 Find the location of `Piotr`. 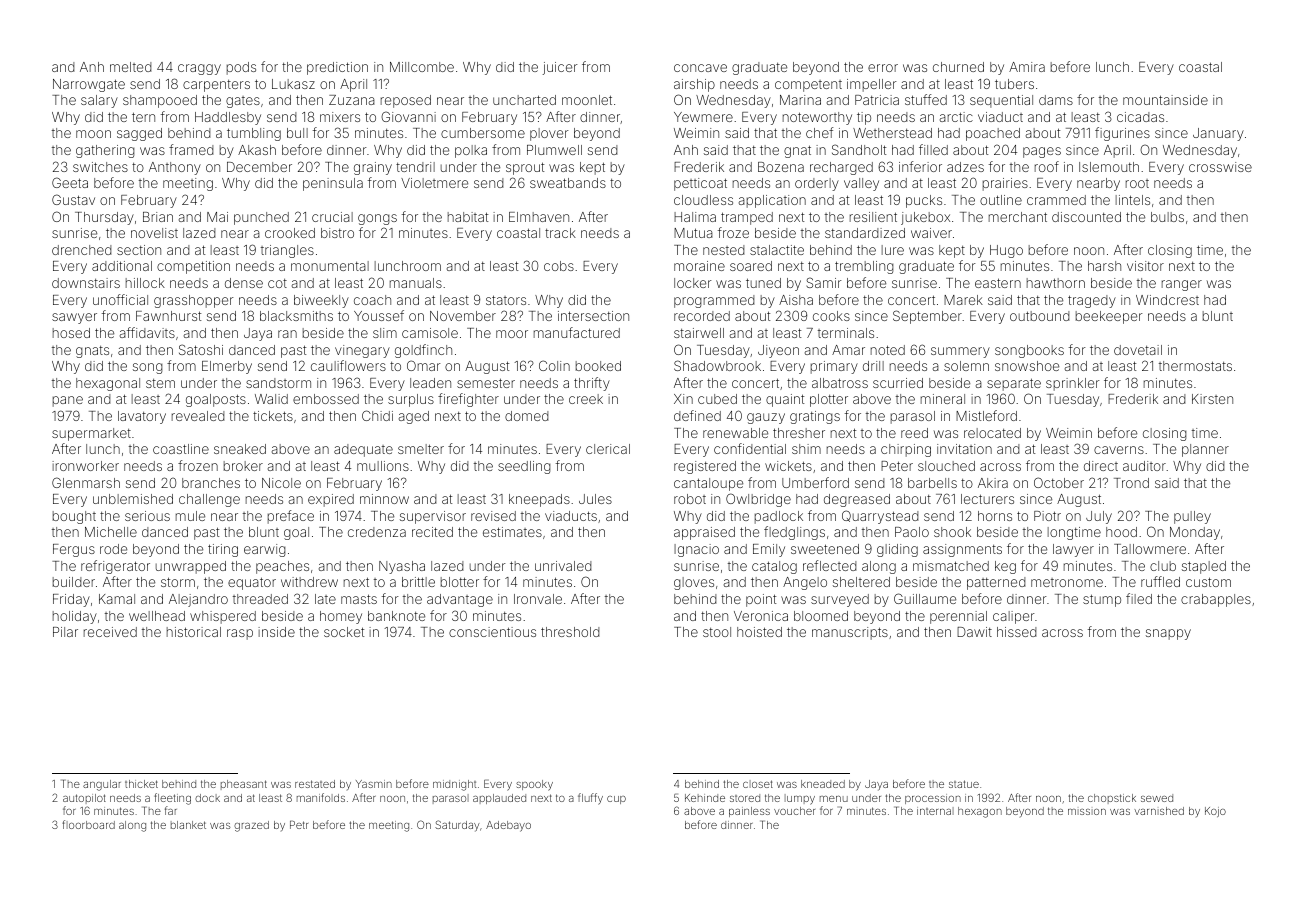

Piotr is located at coordinates (1047, 516).
